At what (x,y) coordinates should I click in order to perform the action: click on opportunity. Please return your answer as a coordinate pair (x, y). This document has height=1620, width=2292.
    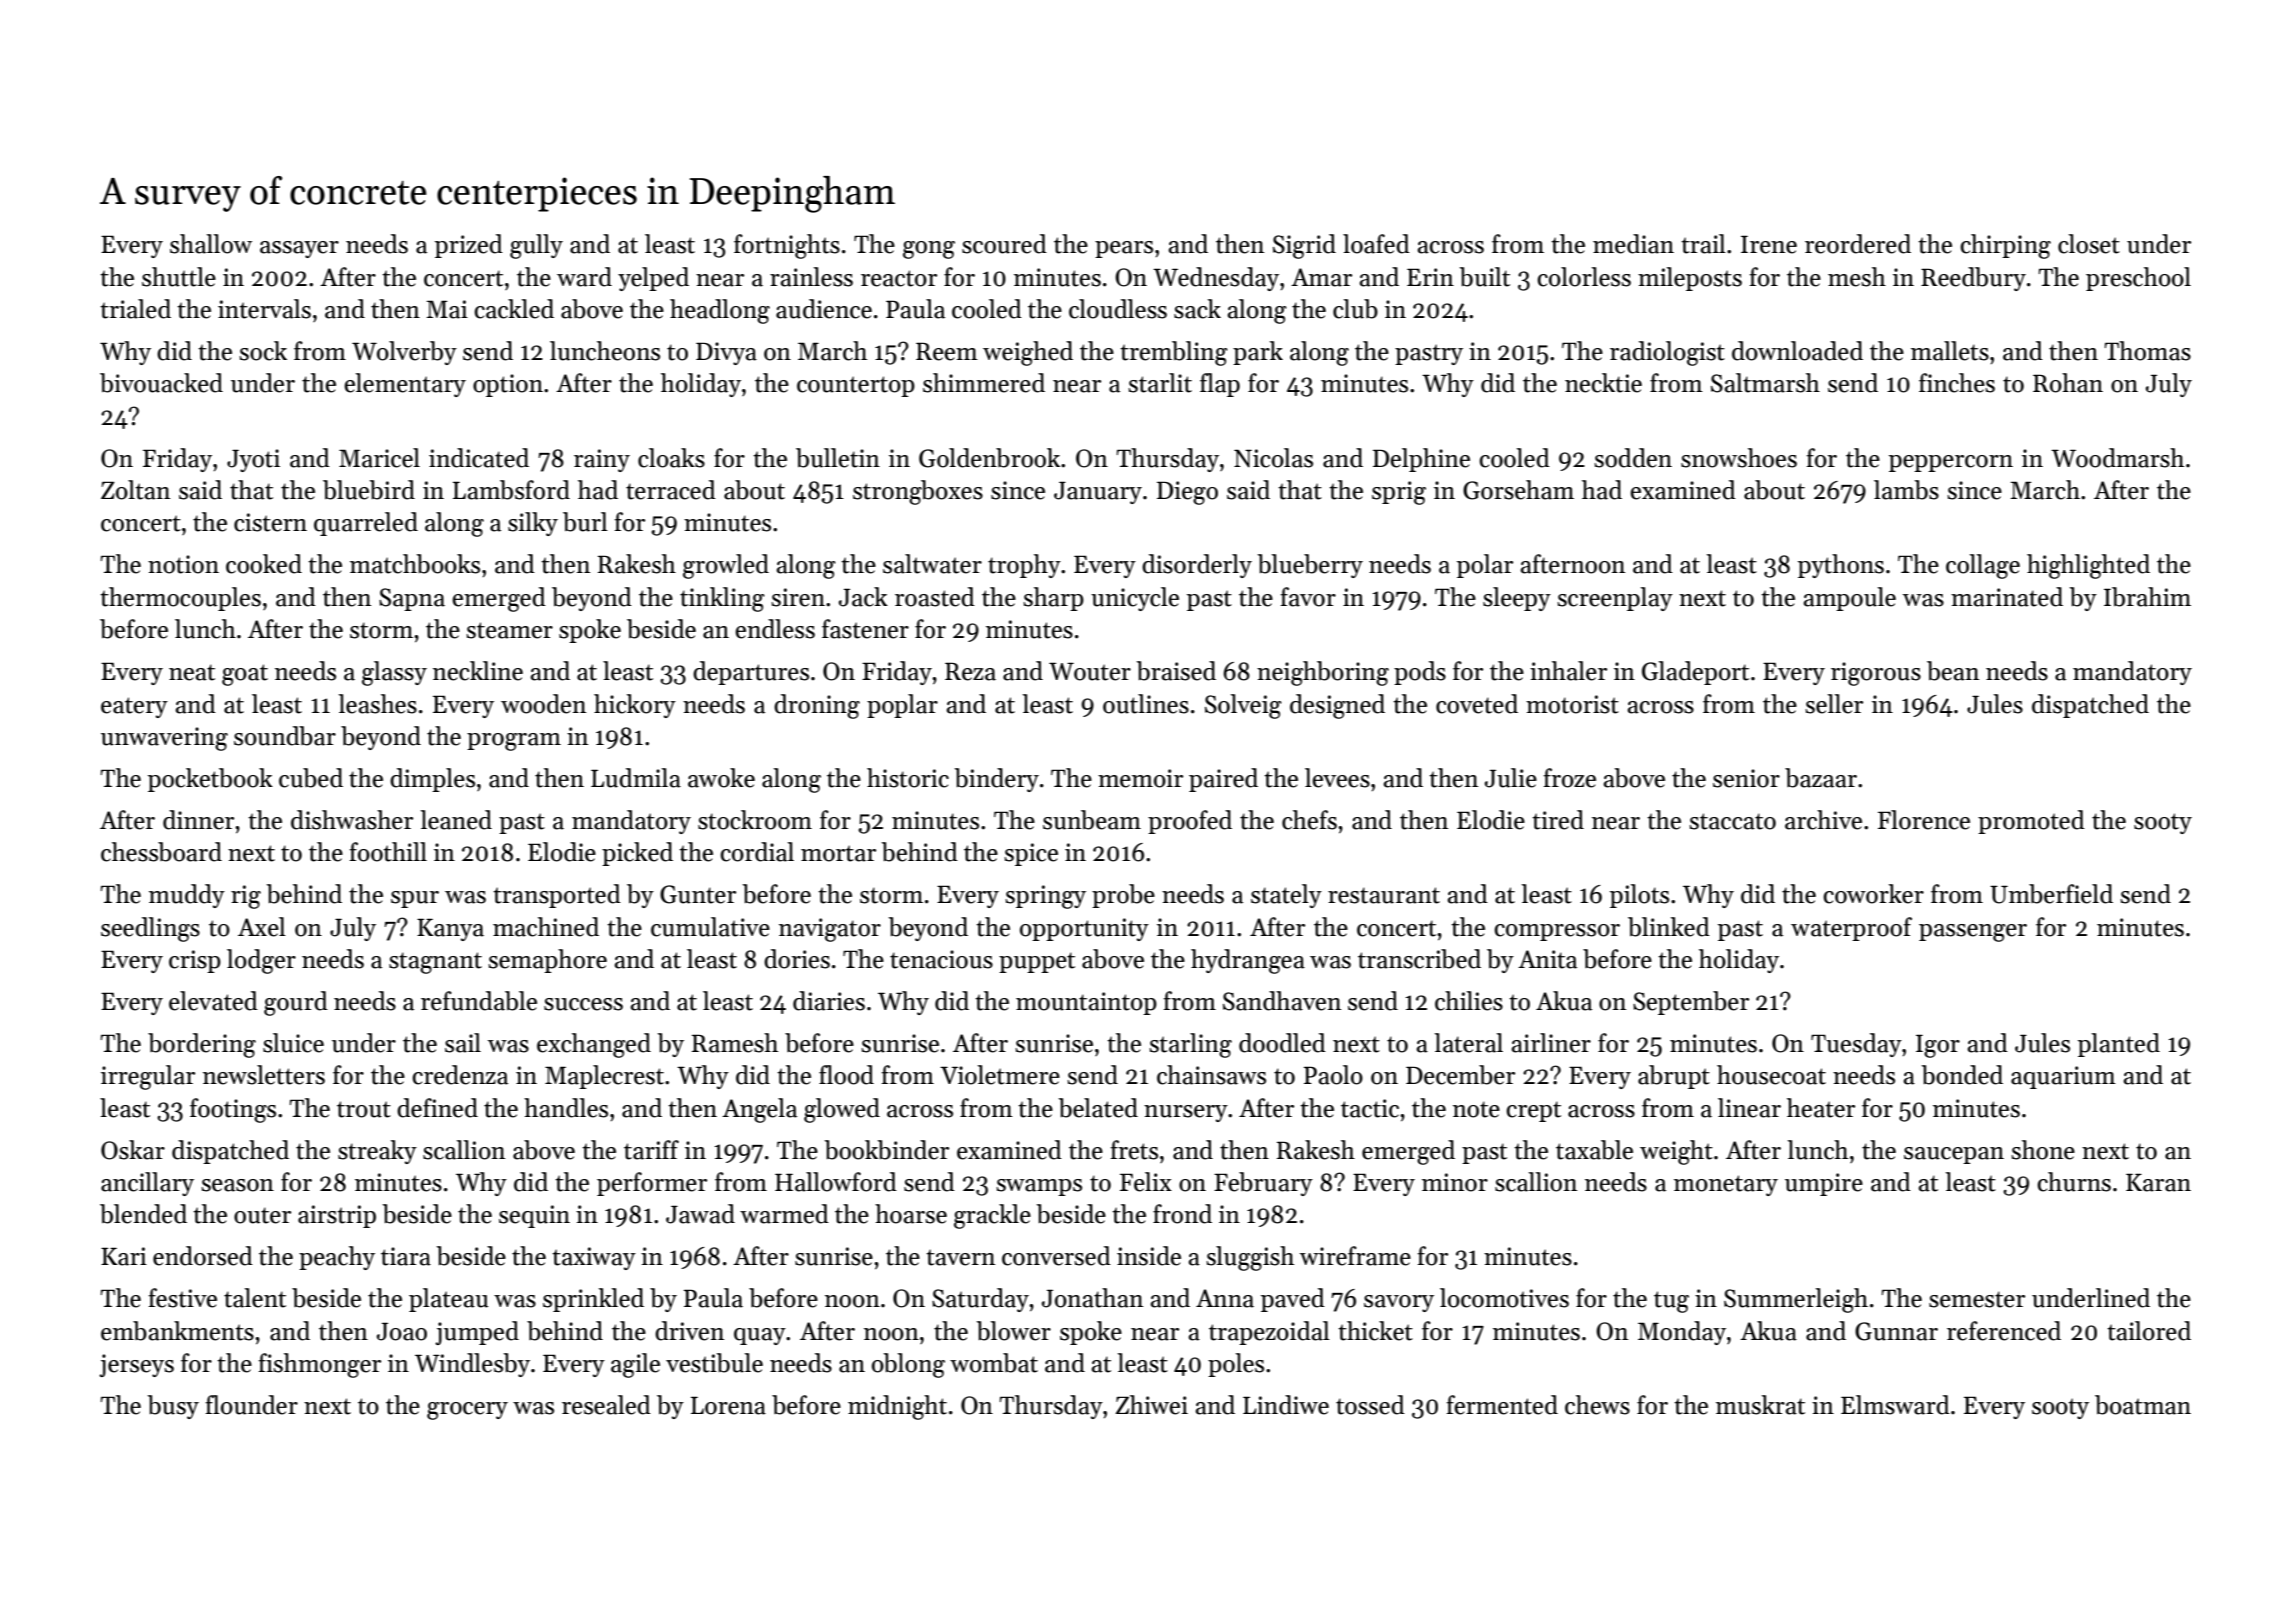
    Looking at the image, I should click on (1084, 929).
